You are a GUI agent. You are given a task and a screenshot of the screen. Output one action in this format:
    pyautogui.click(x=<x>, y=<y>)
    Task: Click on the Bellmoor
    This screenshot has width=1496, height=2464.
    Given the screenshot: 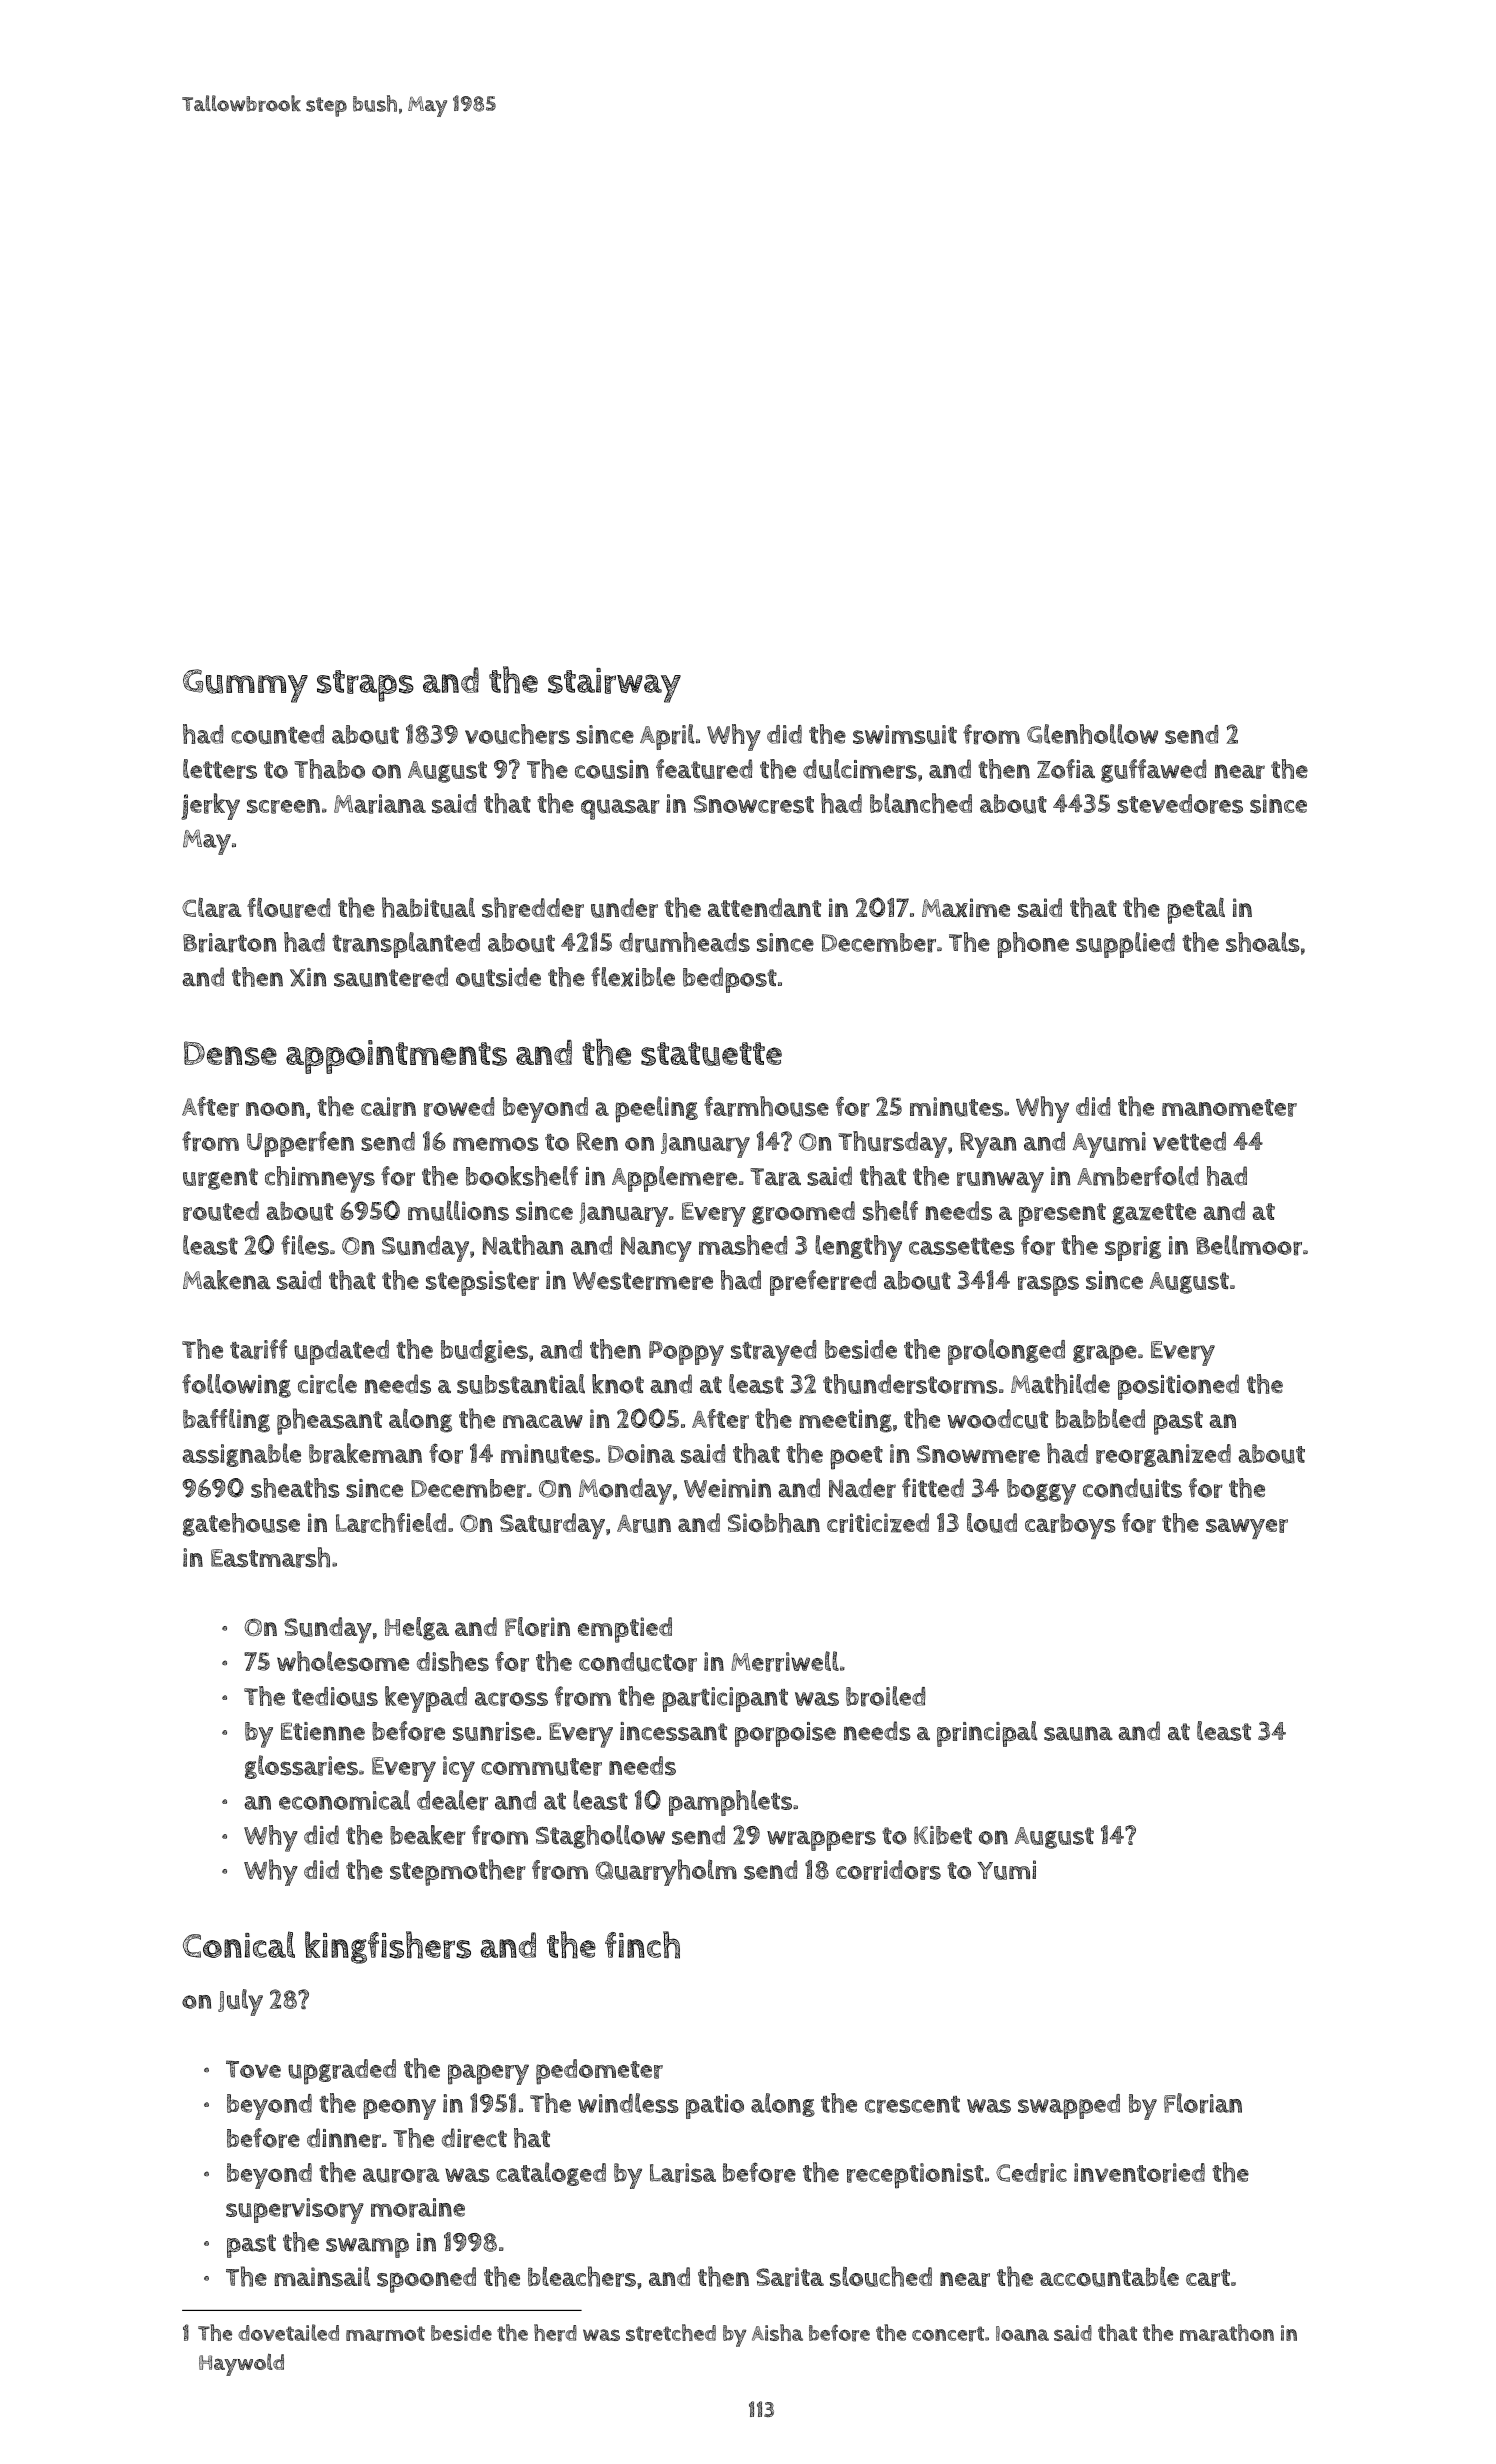 What is the action you would take?
    pyautogui.click(x=1249, y=1245)
